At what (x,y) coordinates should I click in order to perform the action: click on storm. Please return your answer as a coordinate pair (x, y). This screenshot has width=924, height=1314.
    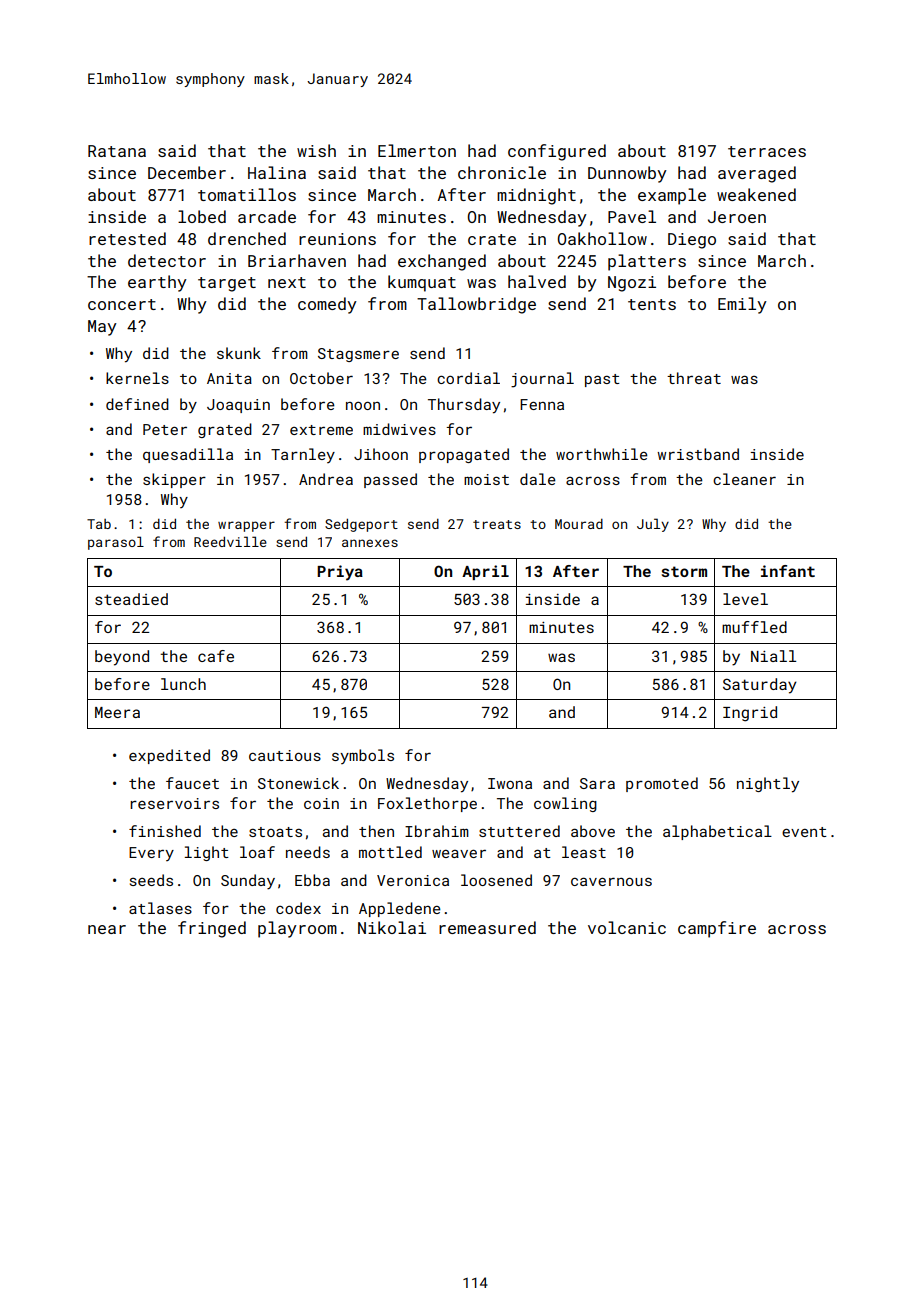
    Looking at the image, I should click on (684, 571).
